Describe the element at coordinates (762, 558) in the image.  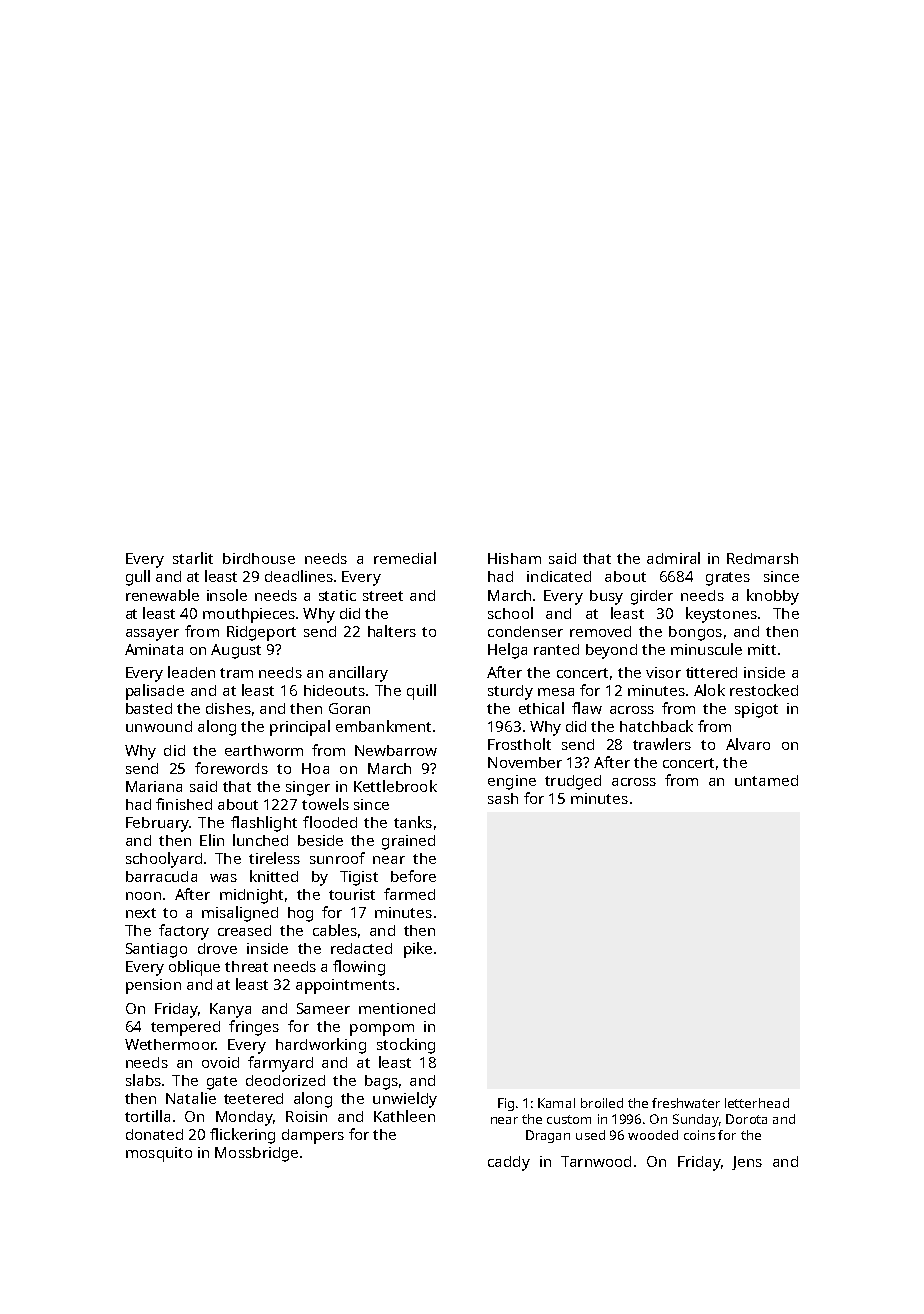
I see `Redmarsh` at that location.
